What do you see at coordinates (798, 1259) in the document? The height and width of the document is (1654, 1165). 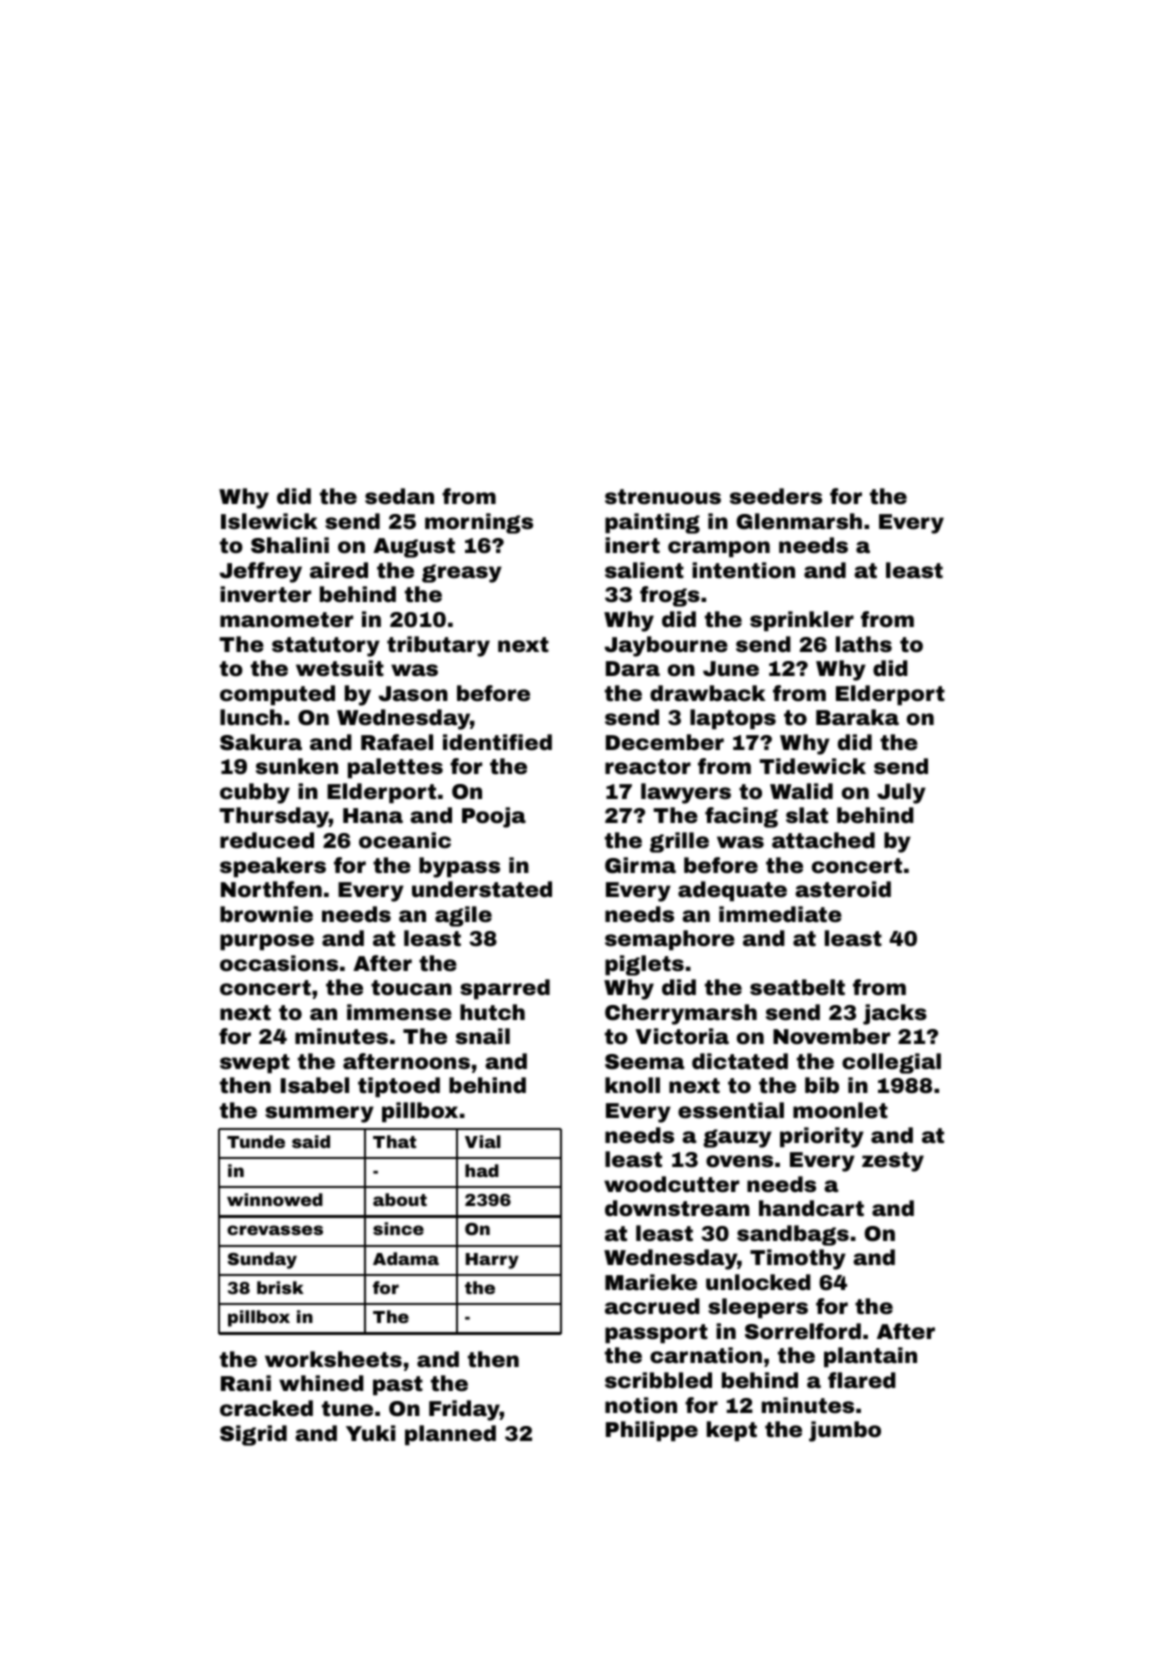 I see `Timothy` at bounding box center [798, 1259].
